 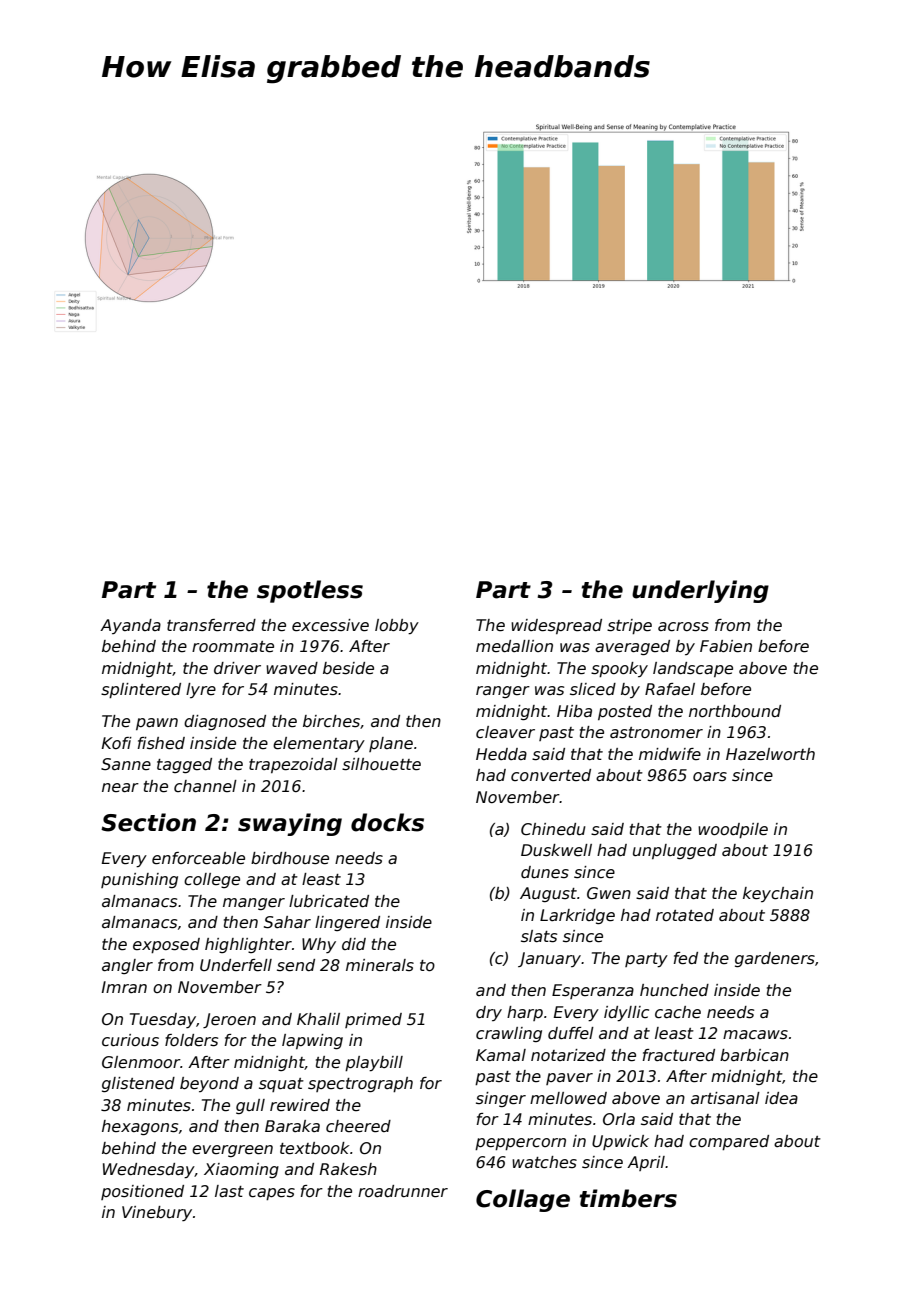 I want to click on across, so click(x=683, y=627).
